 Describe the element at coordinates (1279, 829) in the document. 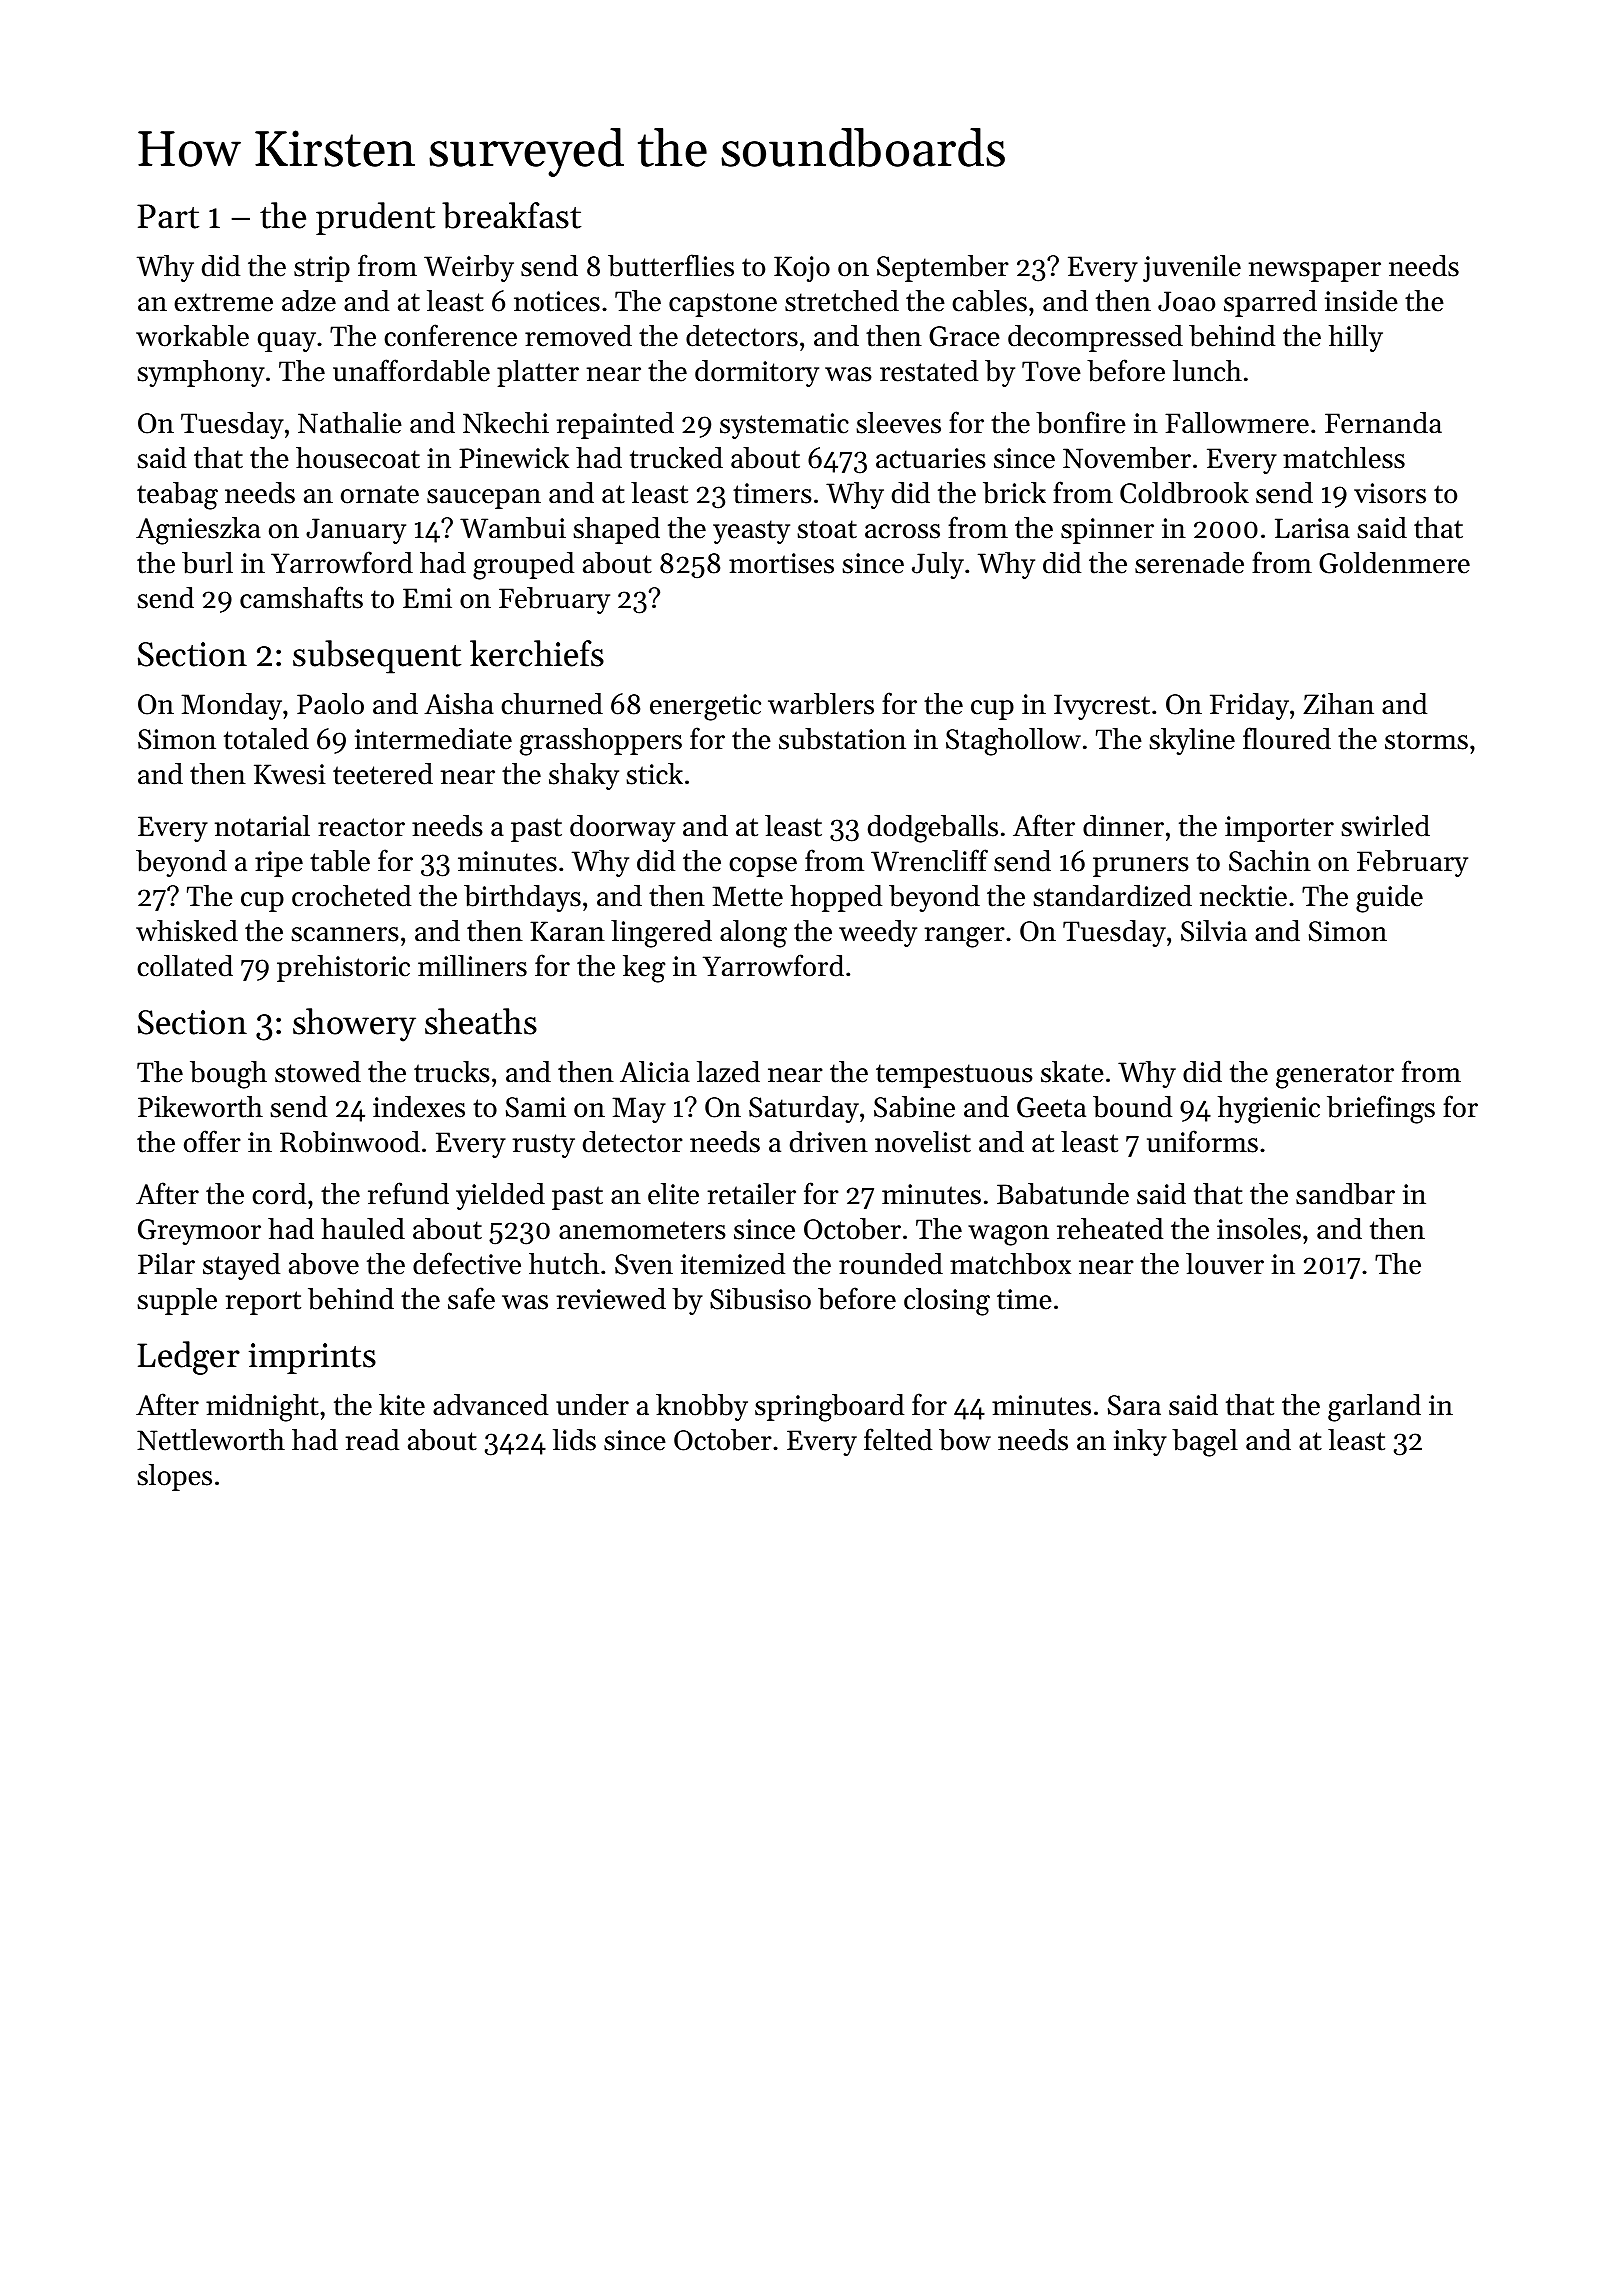

I see `importer` at that location.
